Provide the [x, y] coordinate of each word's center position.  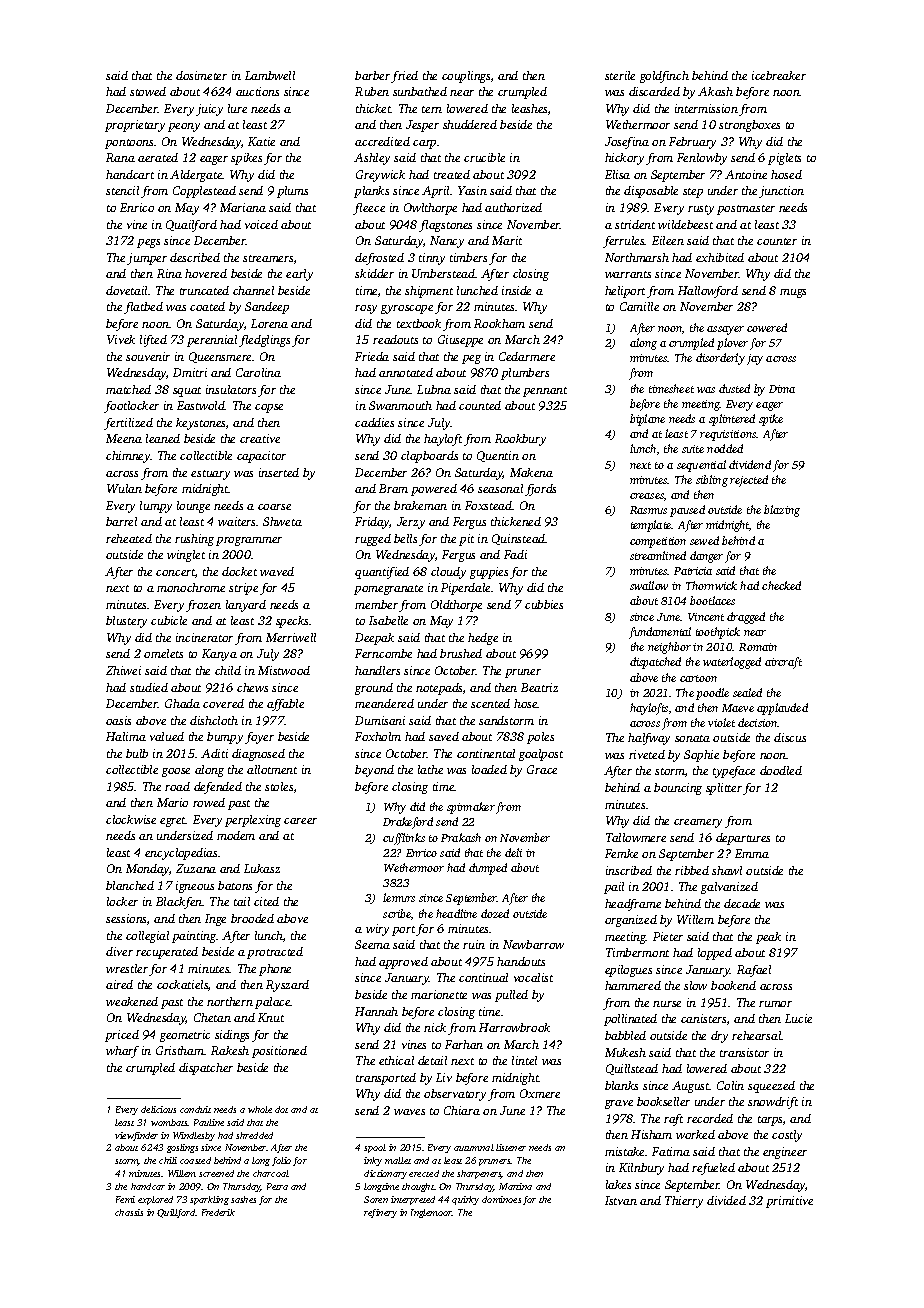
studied [149, 687]
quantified [382, 573]
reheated [129, 538]
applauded [782, 709]
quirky [465, 1200]
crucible [484, 157]
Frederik [218, 1212]
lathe [430, 769]
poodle [712, 694]
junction [781, 192]
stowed [148, 91]
